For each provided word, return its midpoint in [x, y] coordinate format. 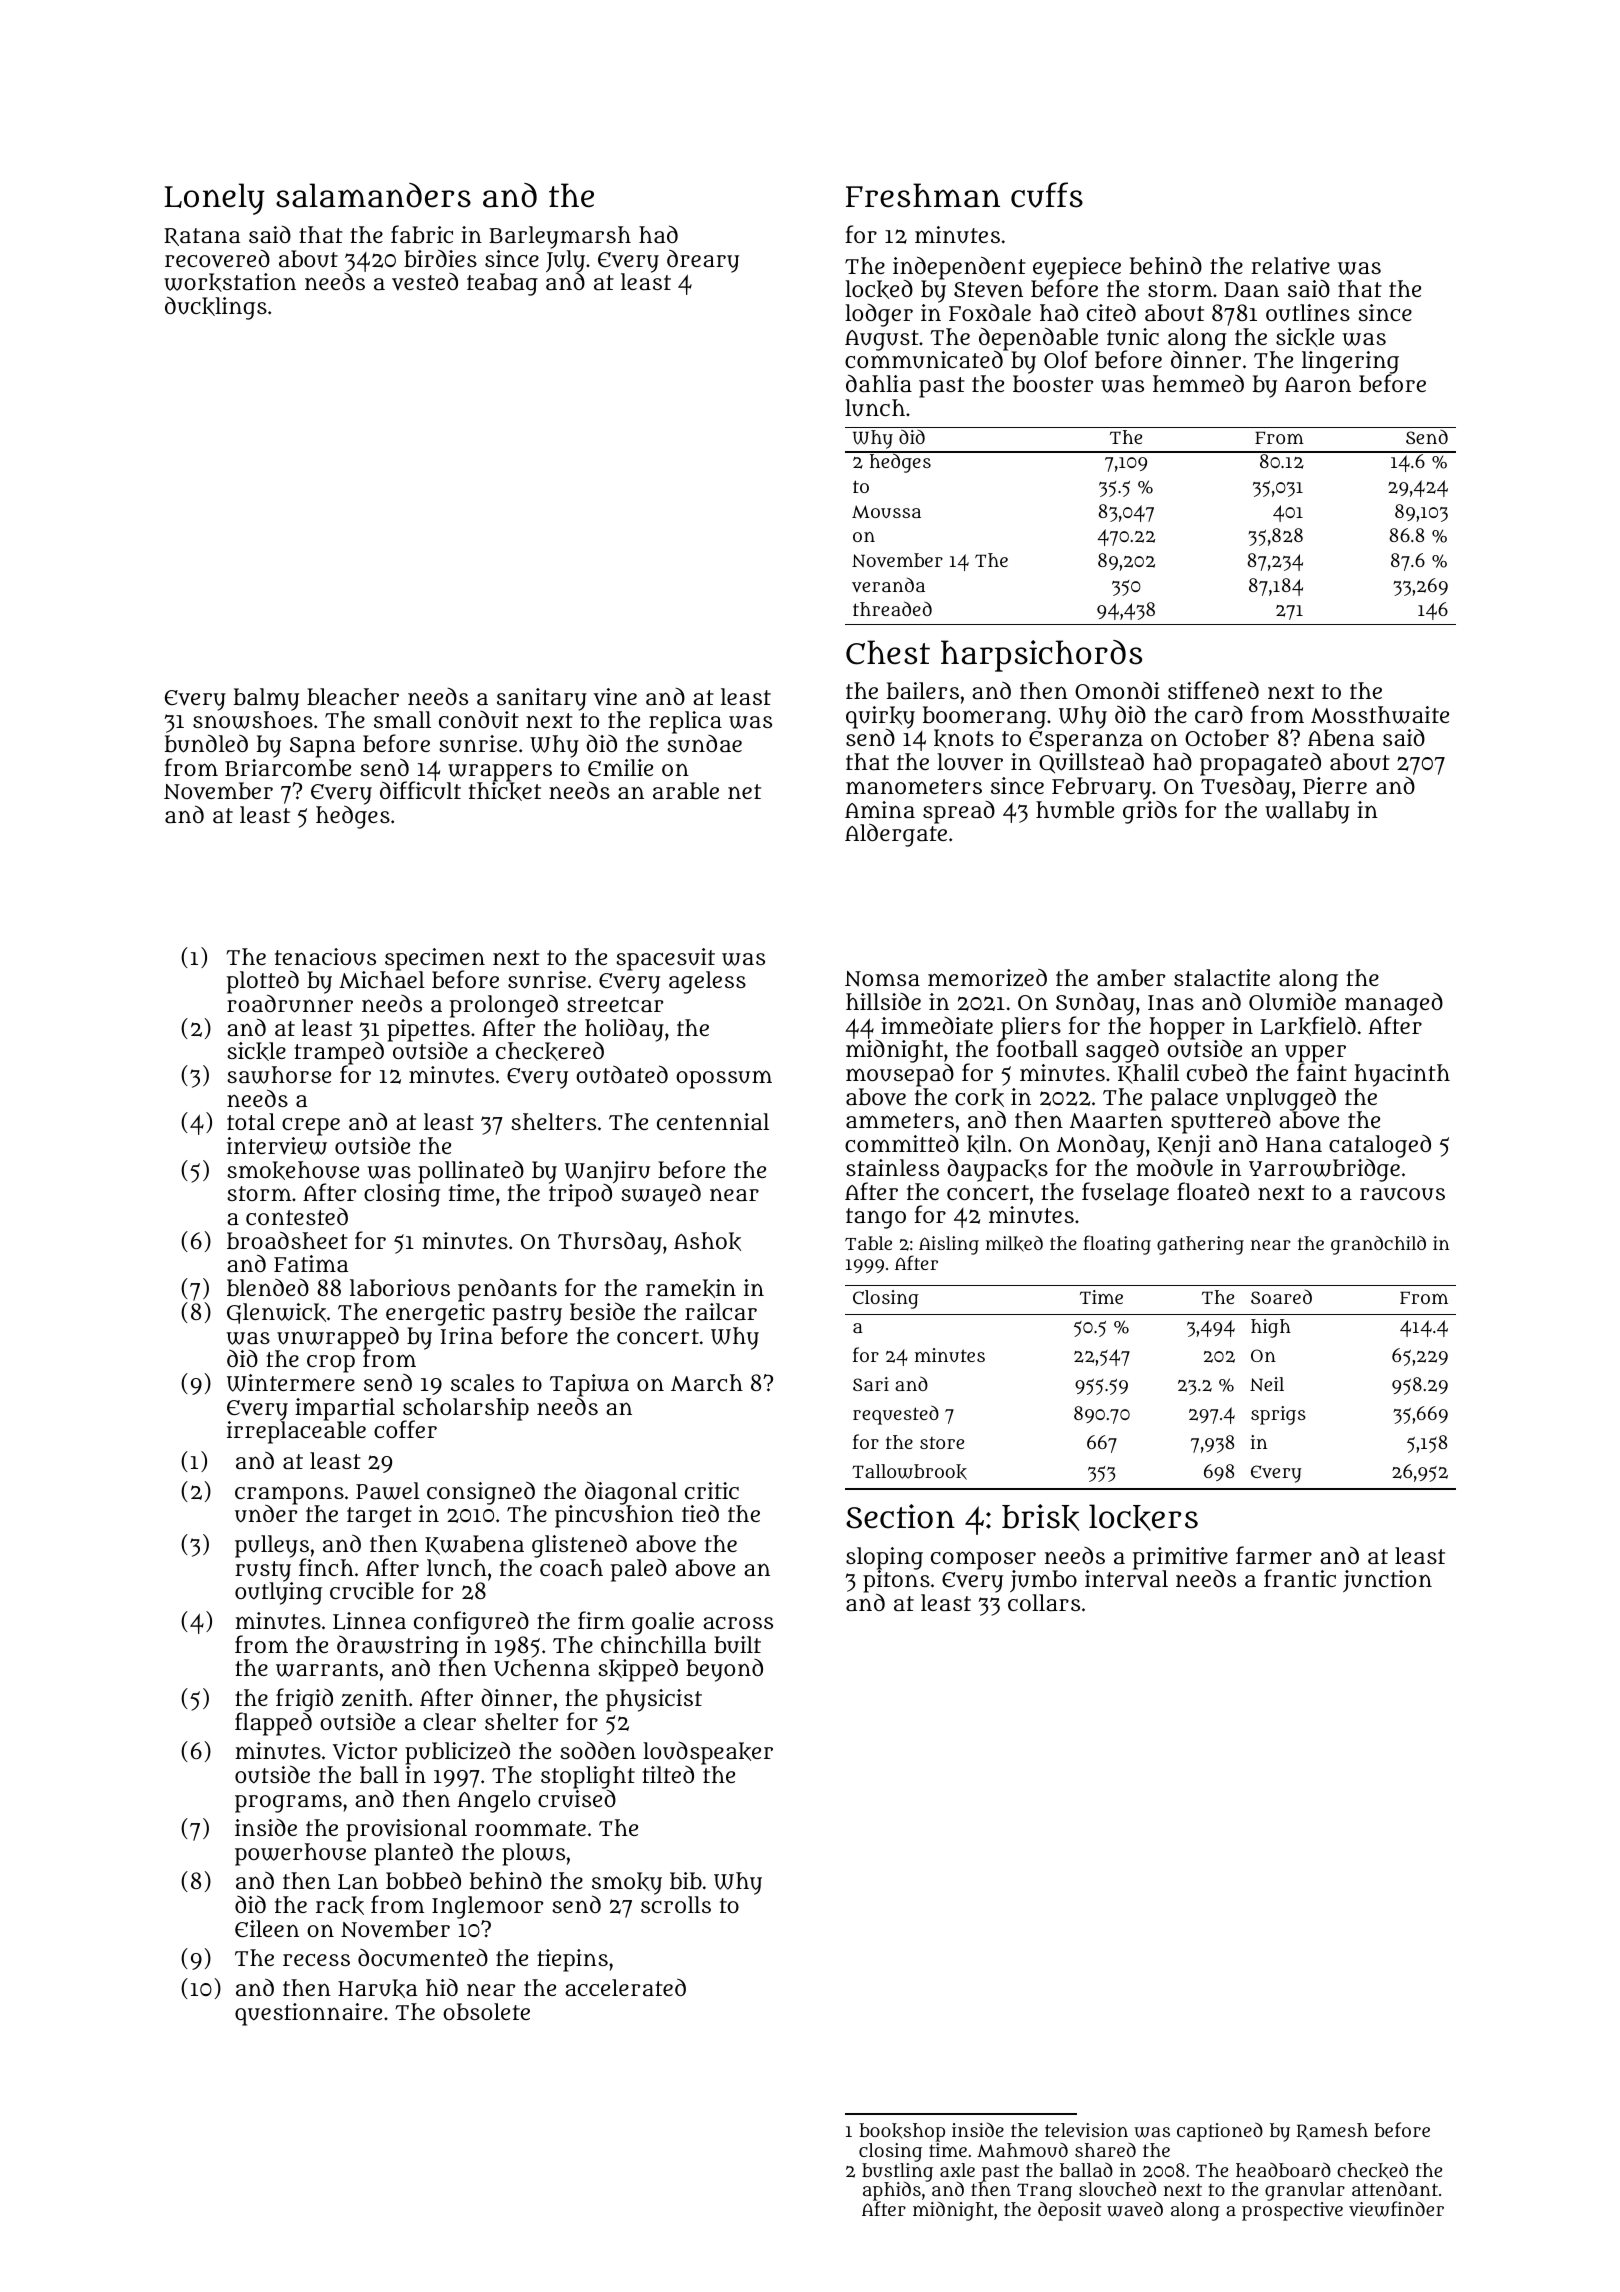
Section [900, 1516]
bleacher [353, 697]
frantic [1300, 1578]
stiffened [1213, 690]
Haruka [377, 1988]
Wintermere [291, 1383]
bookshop [902, 2132]
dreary [703, 261]
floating [1117, 1245]
